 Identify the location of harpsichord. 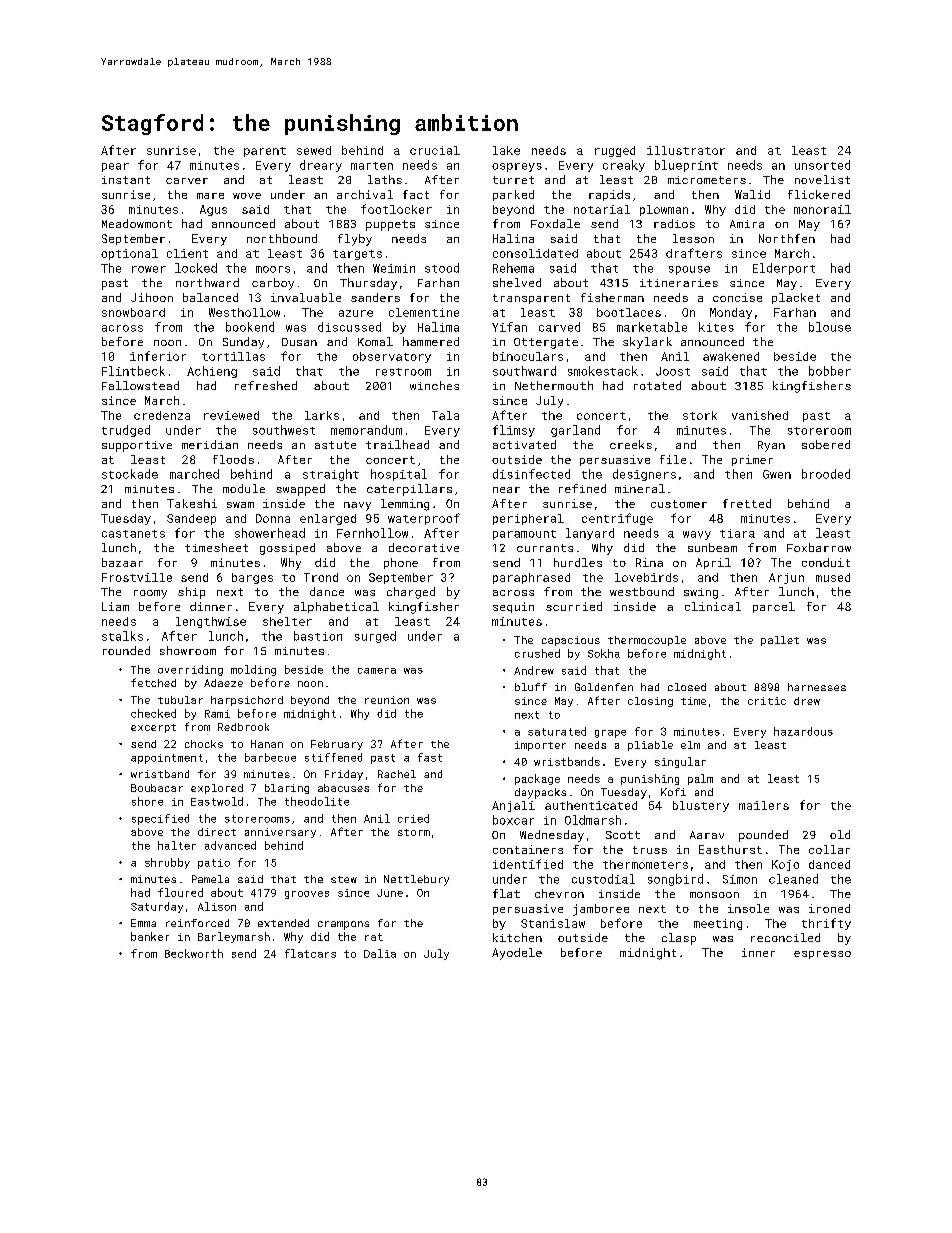
(247, 701).
